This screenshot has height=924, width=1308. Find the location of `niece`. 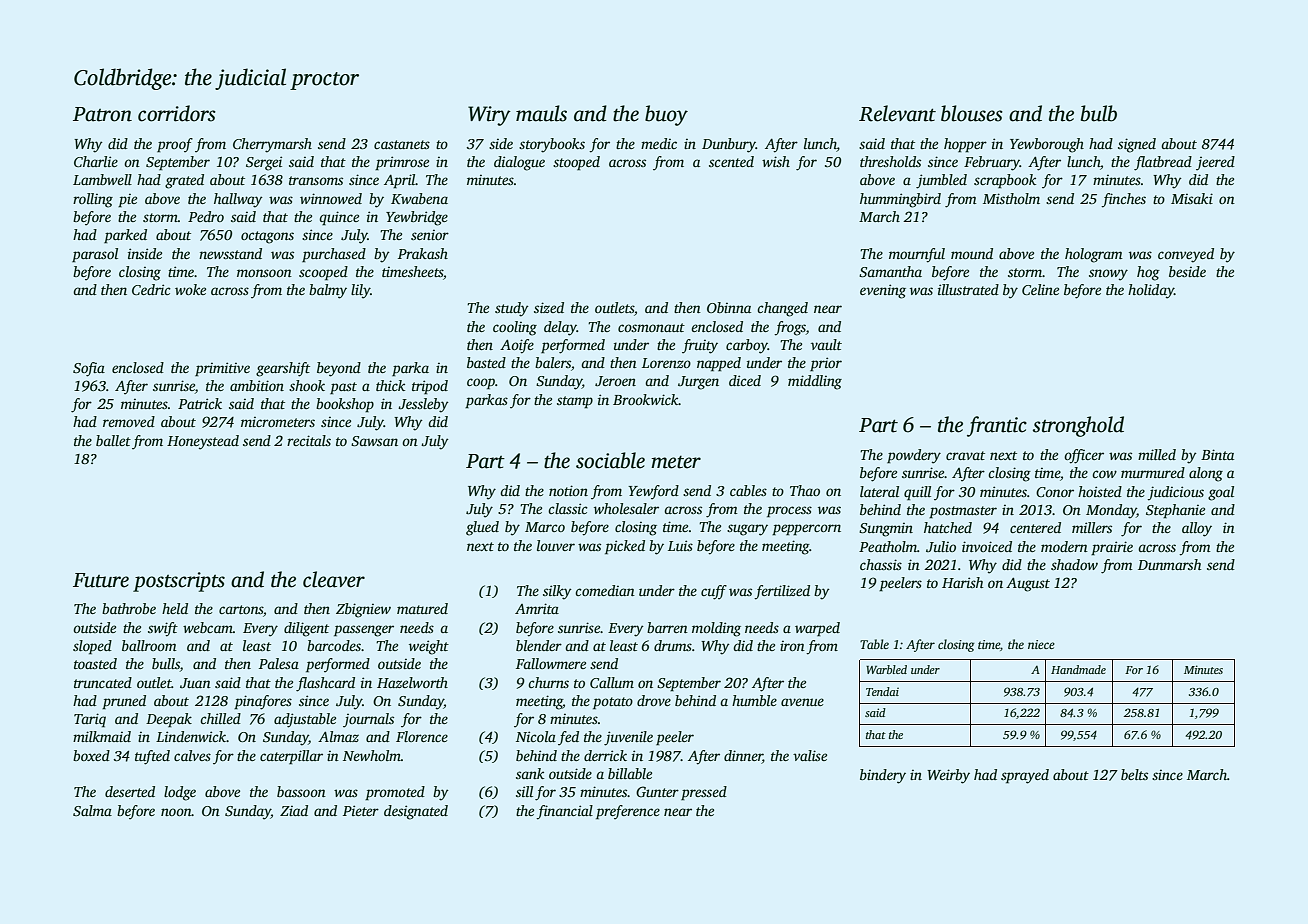

niece is located at coordinates (1041, 644).
